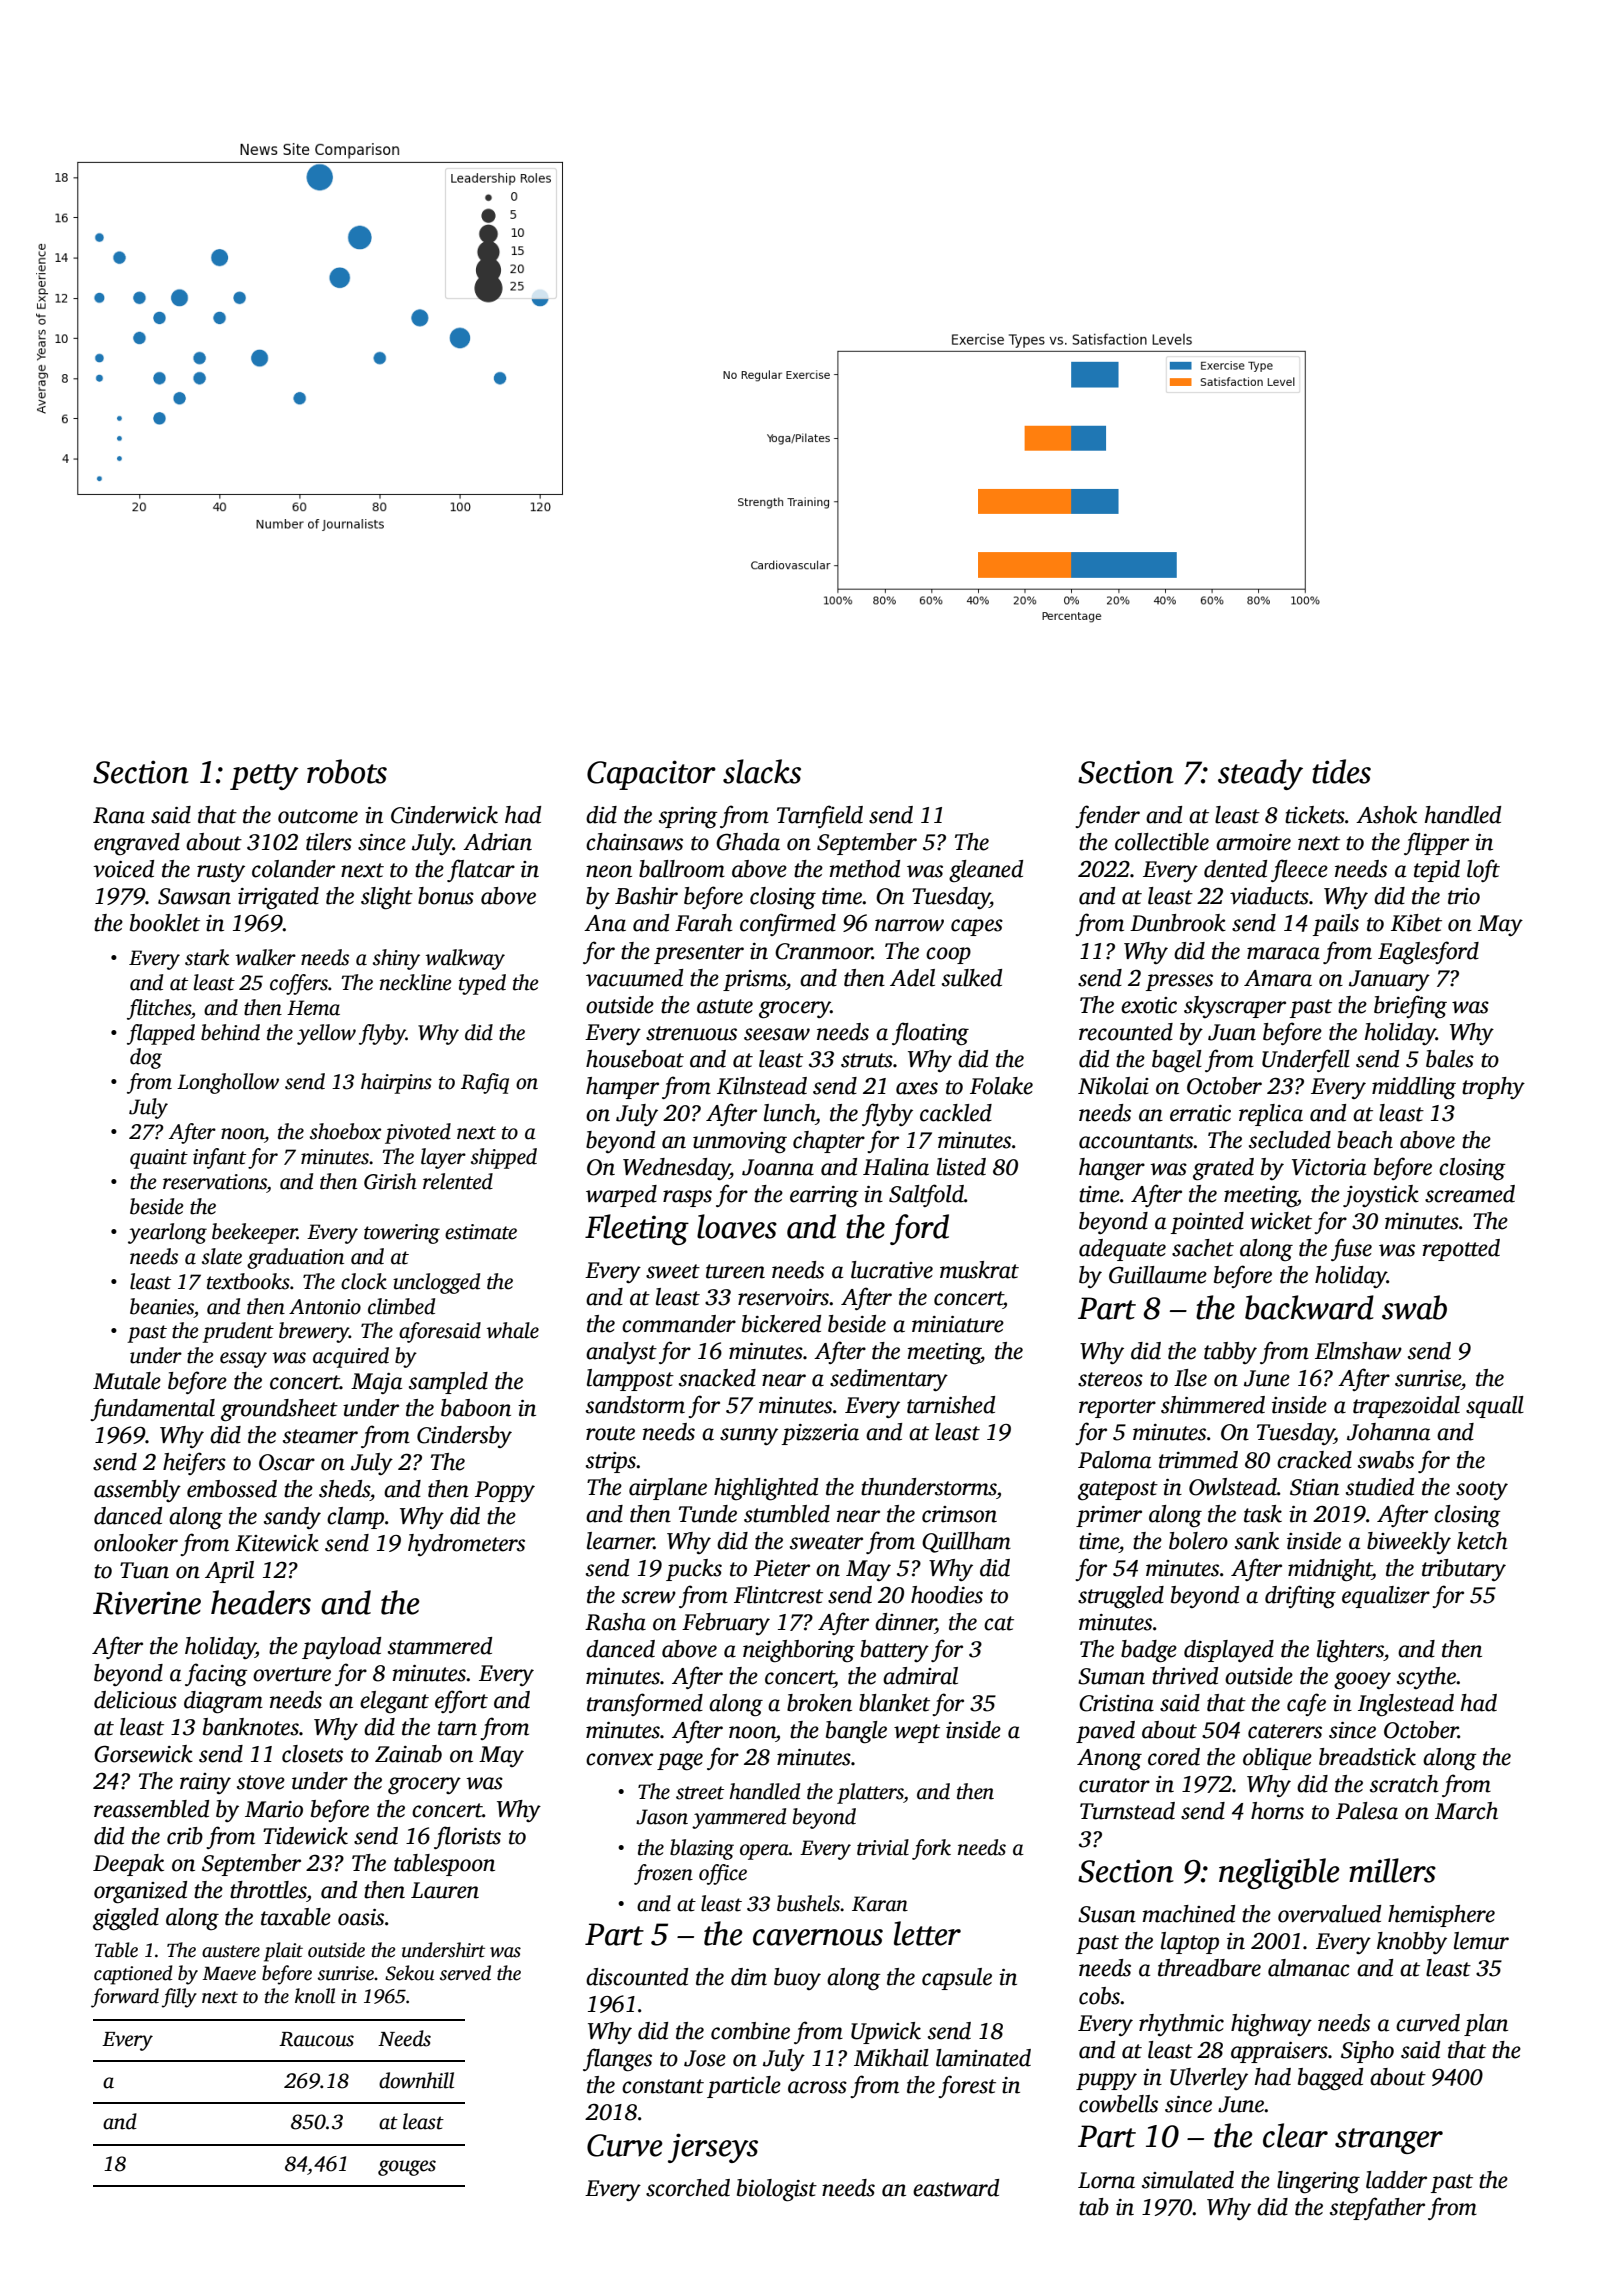  What do you see at coordinates (159, 1159) in the screenshot?
I see `quaint` at bounding box center [159, 1159].
